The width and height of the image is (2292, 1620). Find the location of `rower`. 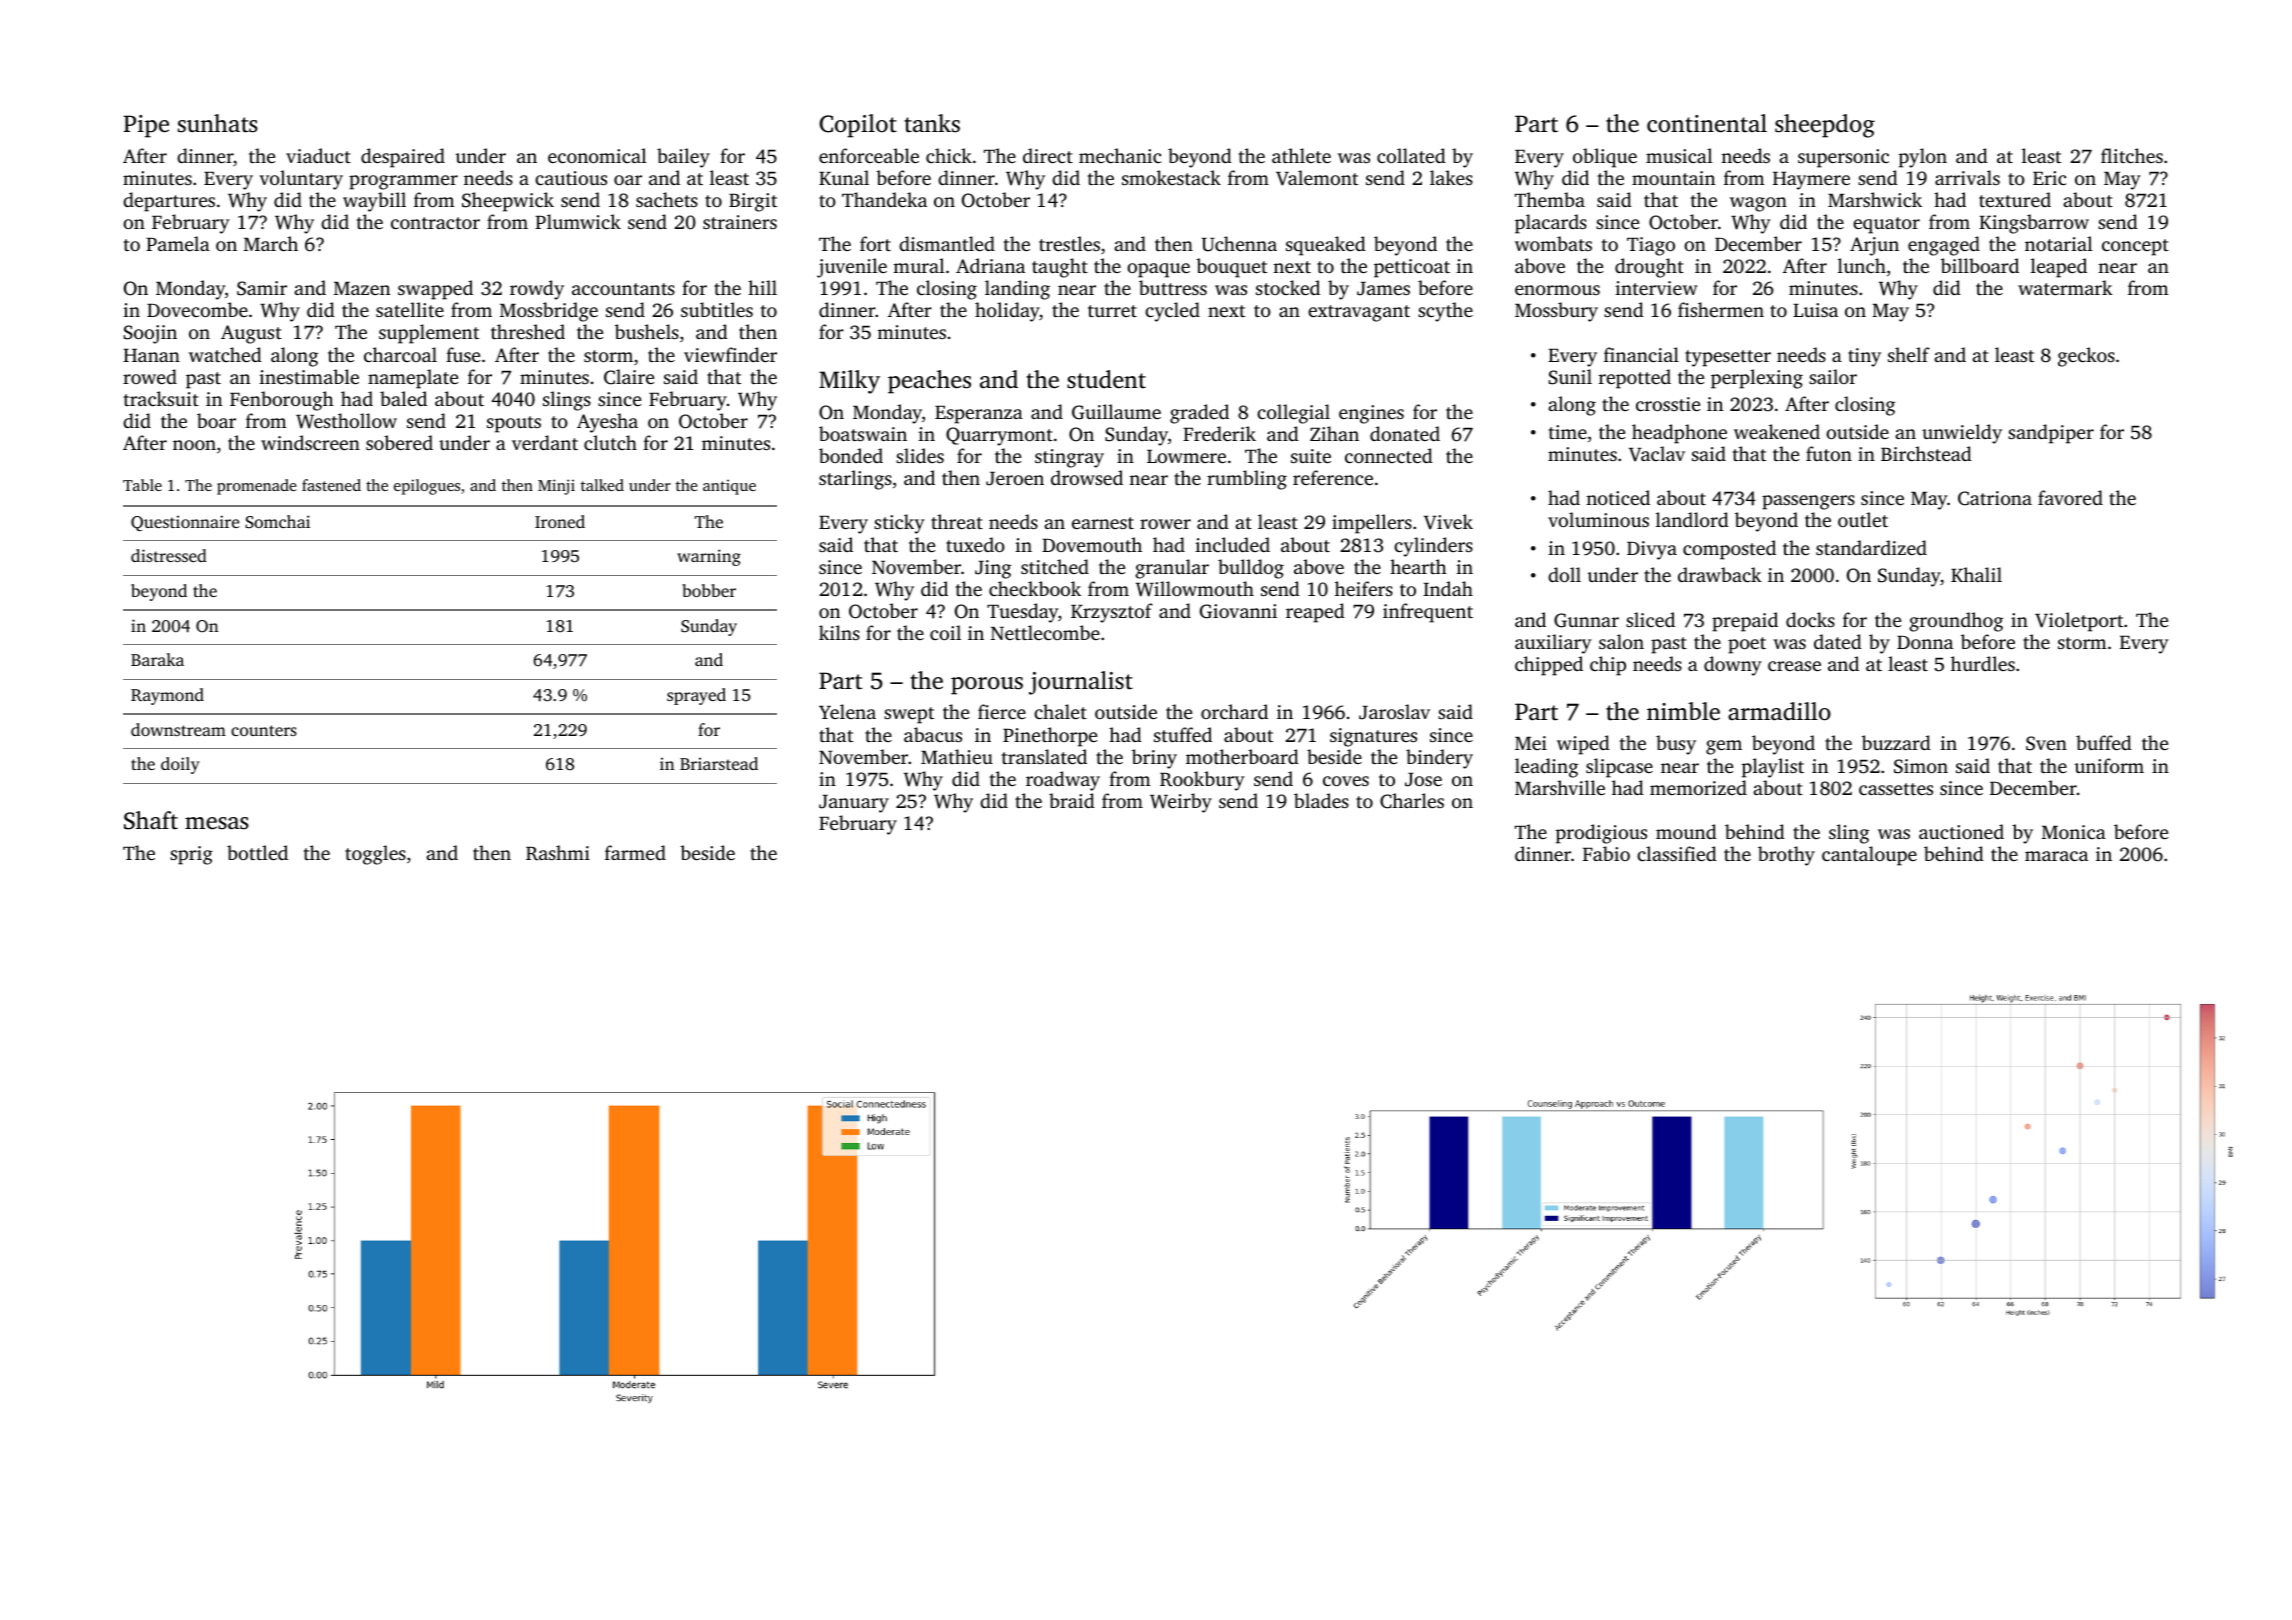

rower is located at coordinates (1165, 524).
